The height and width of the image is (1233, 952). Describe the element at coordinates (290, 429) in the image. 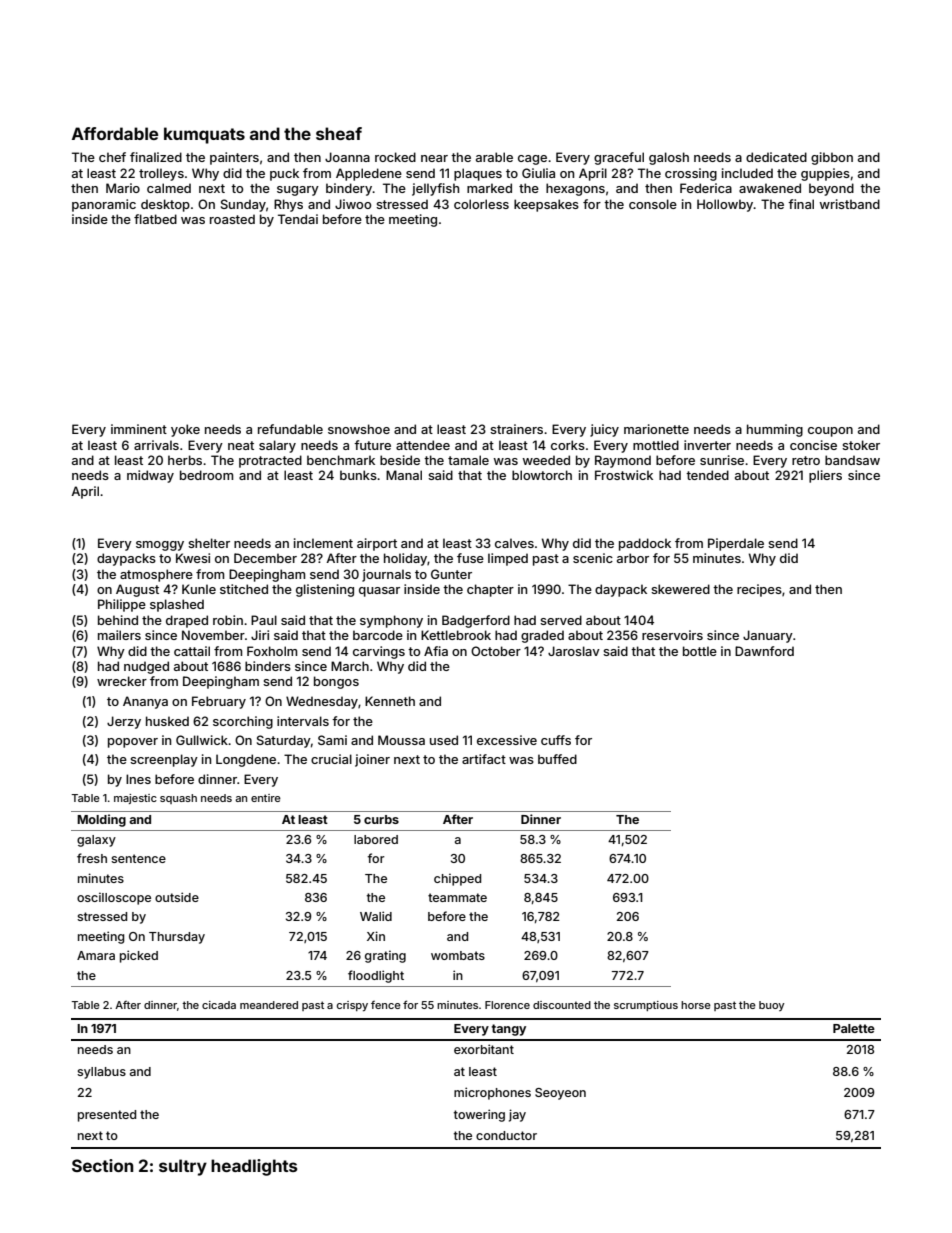

I see `refundable` at that location.
